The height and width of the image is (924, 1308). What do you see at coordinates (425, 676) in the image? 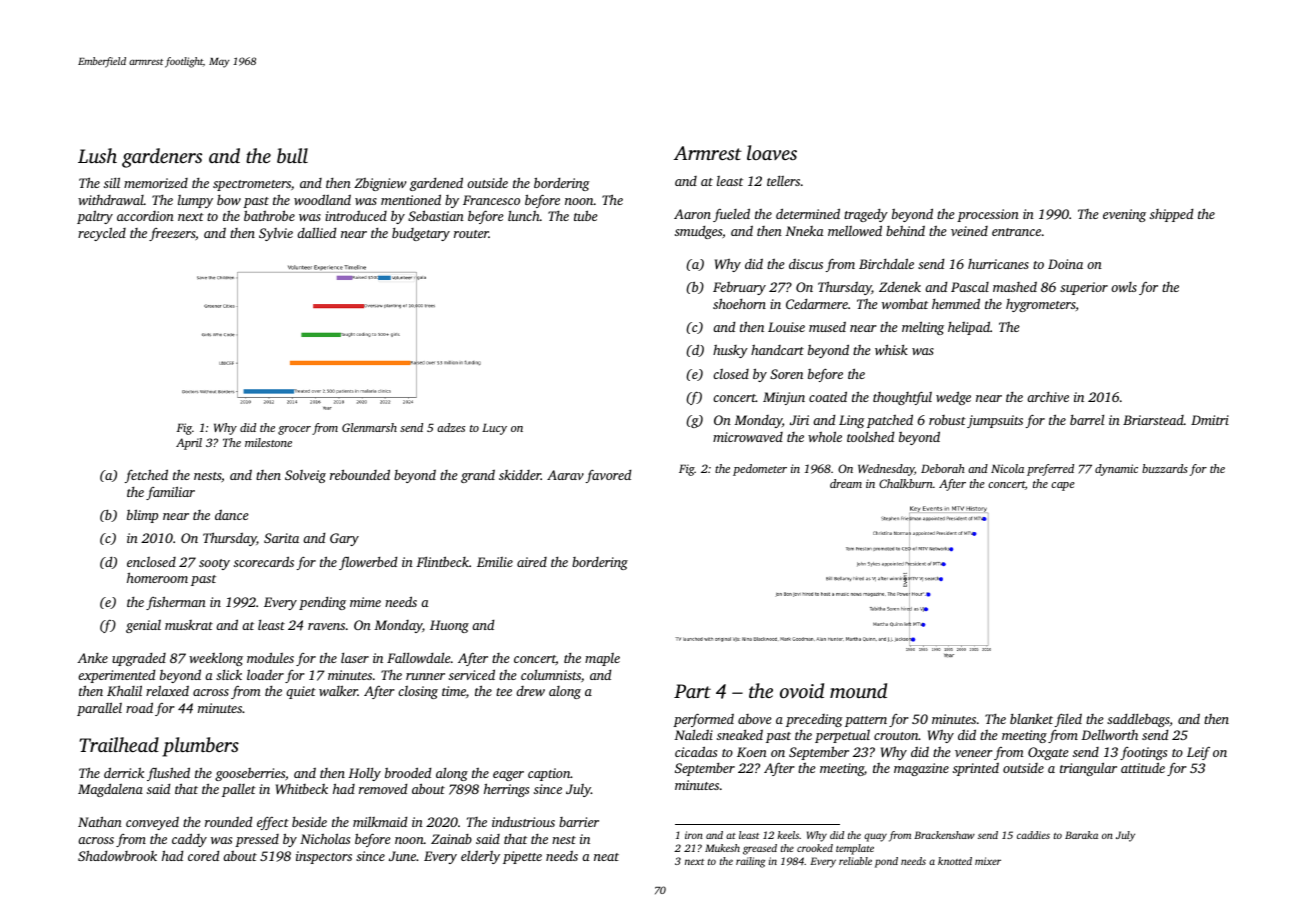
I see `runner` at bounding box center [425, 676].
